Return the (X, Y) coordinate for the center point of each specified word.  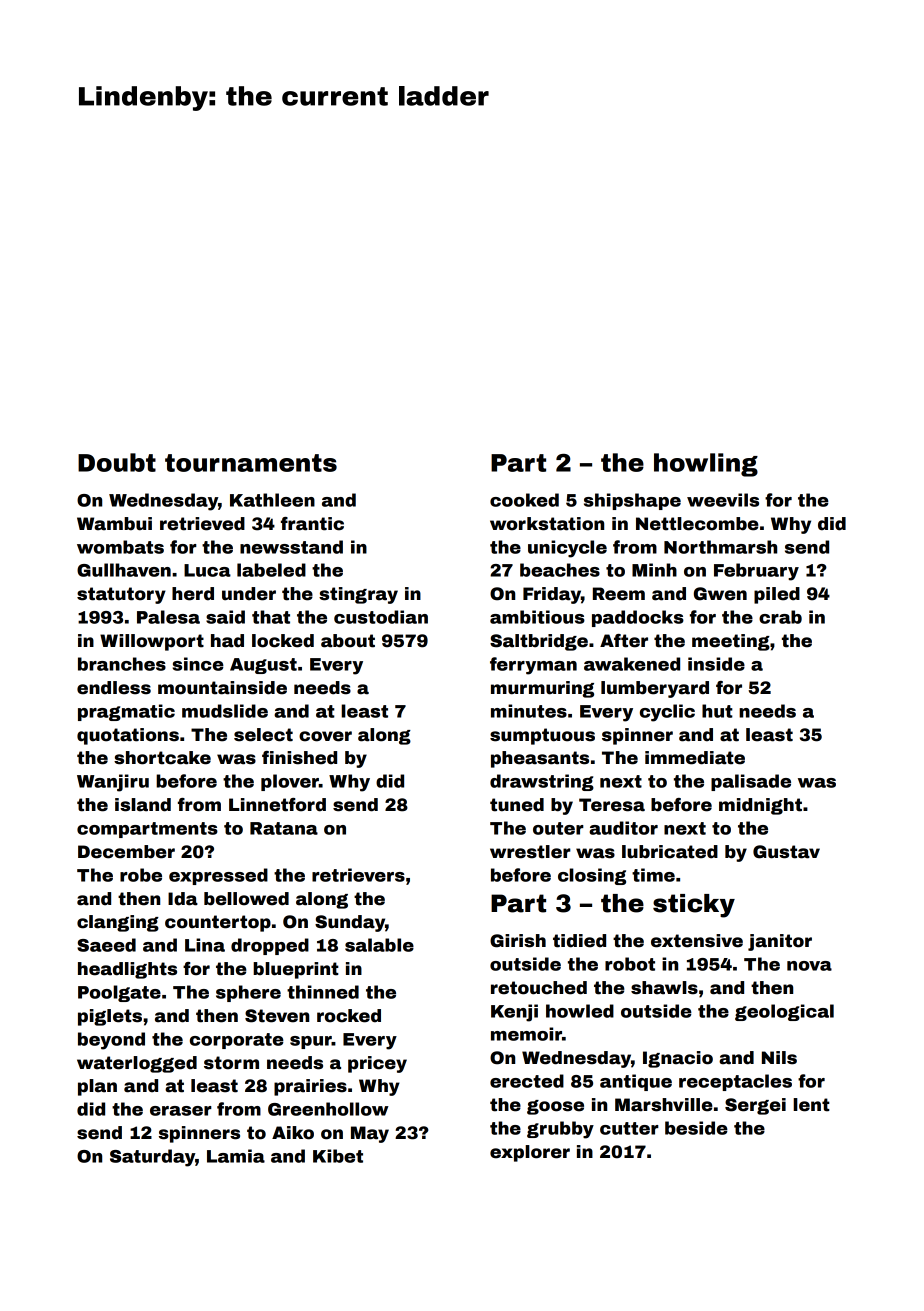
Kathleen (272, 500)
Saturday (152, 1158)
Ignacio (678, 1059)
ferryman (533, 666)
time (653, 875)
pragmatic (126, 712)
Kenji (514, 1013)
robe (141, 875)
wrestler (530, 852)
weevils (723, 500)
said (225, 617)
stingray (358, 595)
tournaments (251, 463)
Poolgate (119, 993)
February (756, 572)
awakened (632, 664)
